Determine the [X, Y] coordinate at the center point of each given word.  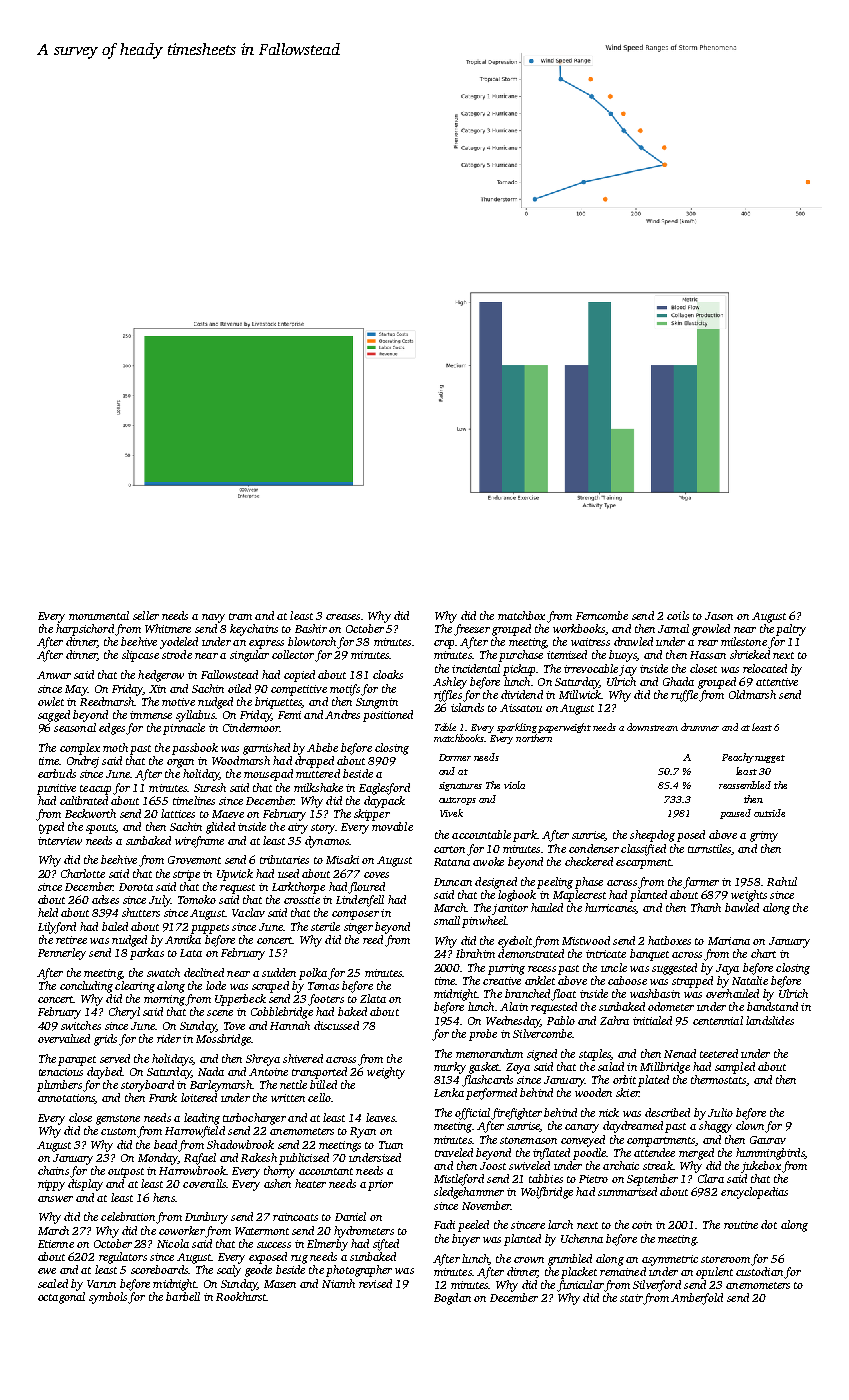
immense [151, 715]
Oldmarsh [752, 694]
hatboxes [669, 940]
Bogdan [452, 1299]
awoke [488, 861]
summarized [627, 1191]
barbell [183, 1296]
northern [534, 738]
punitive [56, 789]
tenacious [61, 1072]
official [472, 1114]
